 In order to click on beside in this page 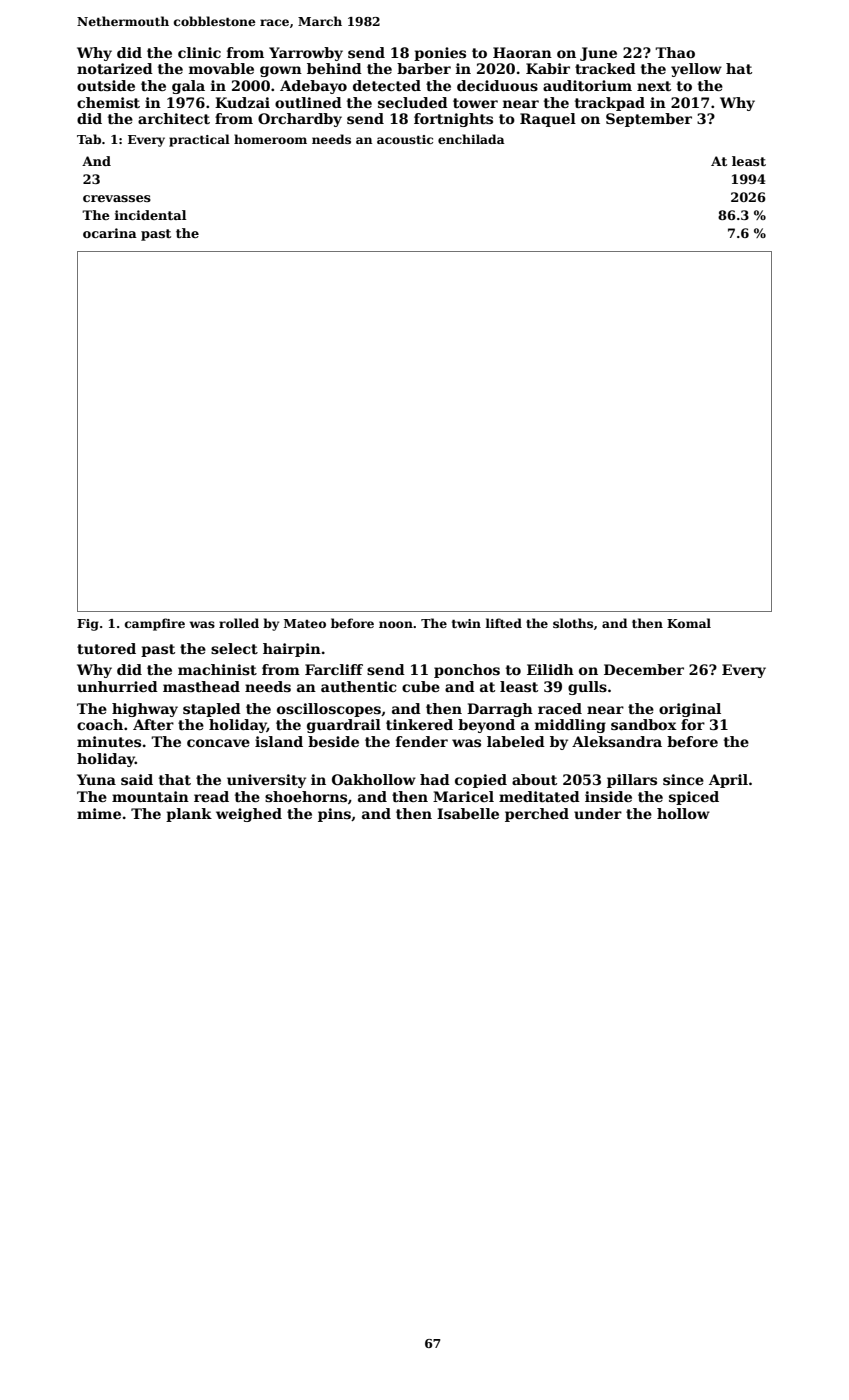, I will do `click(333, 741)`.
